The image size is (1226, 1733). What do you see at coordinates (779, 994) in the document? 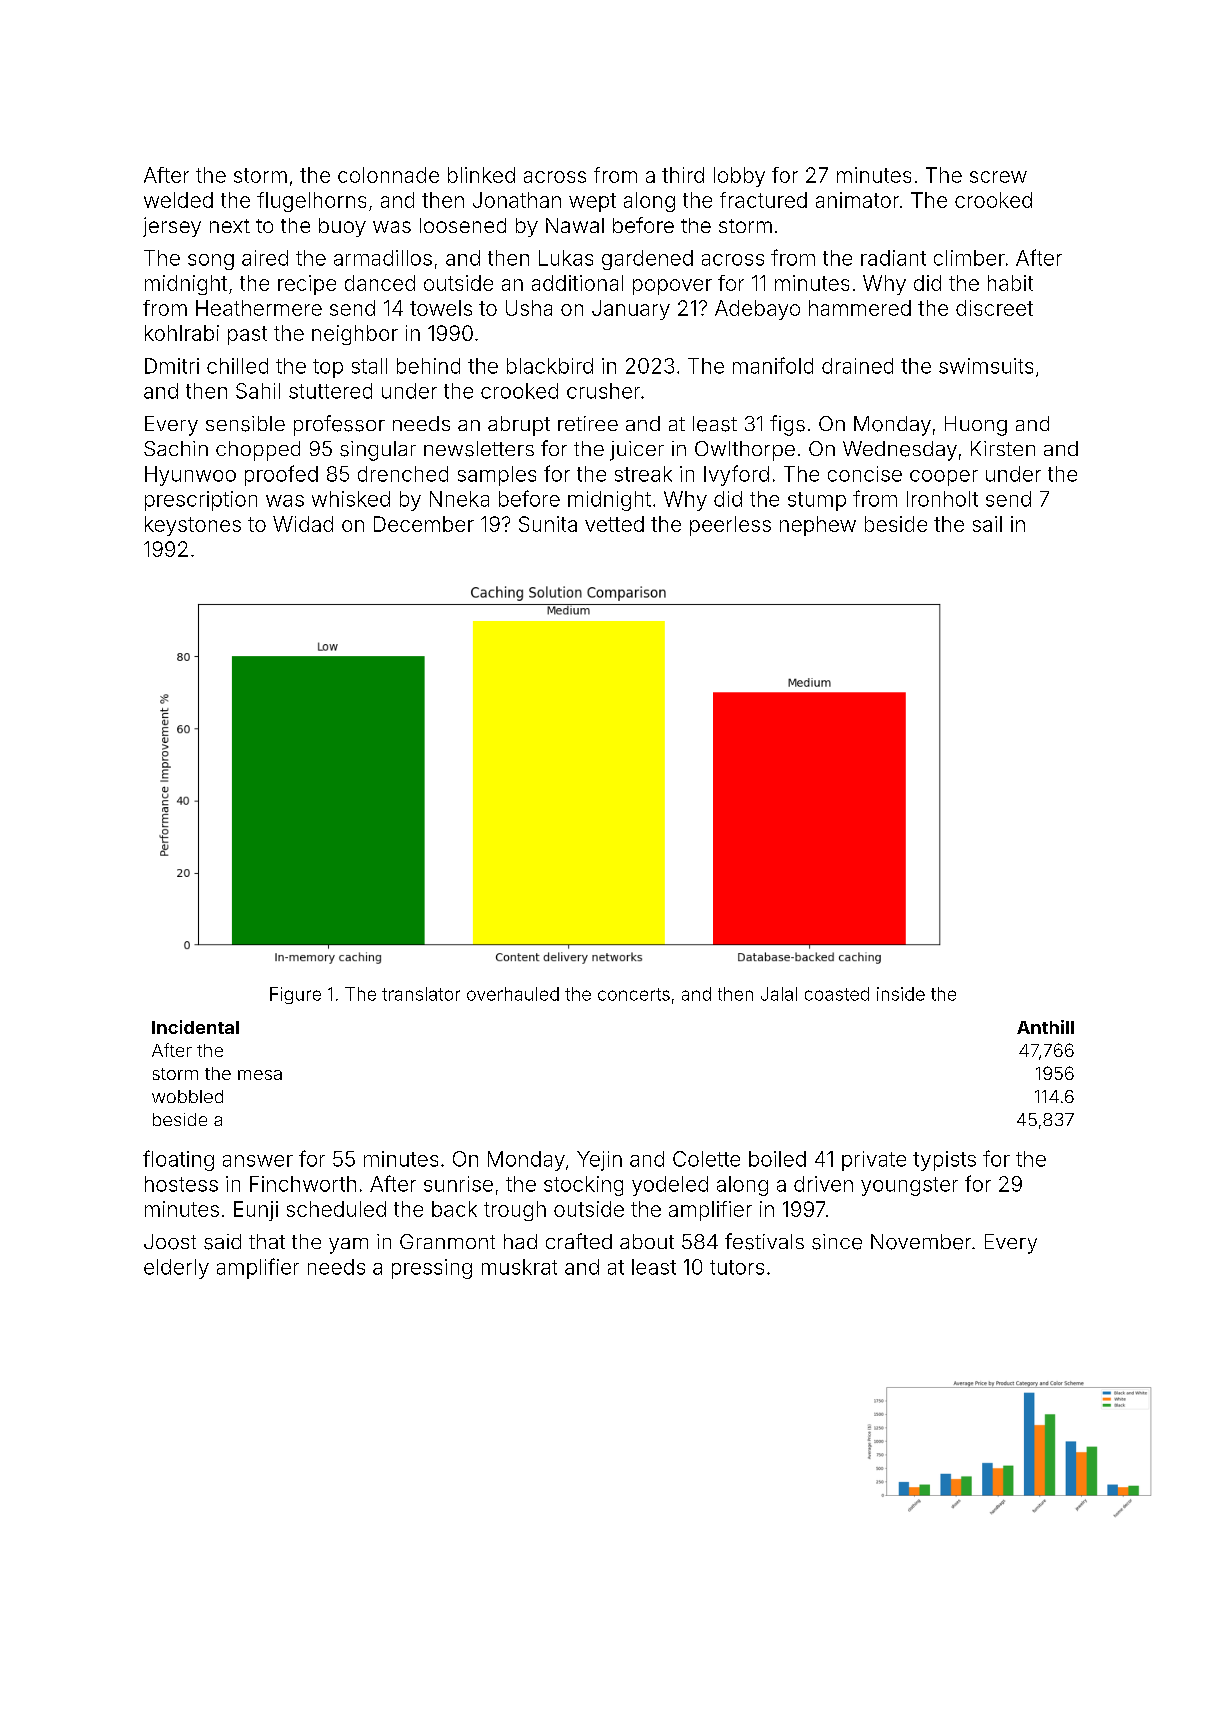
I see `Jalal` at bounding box center [779, 994].
